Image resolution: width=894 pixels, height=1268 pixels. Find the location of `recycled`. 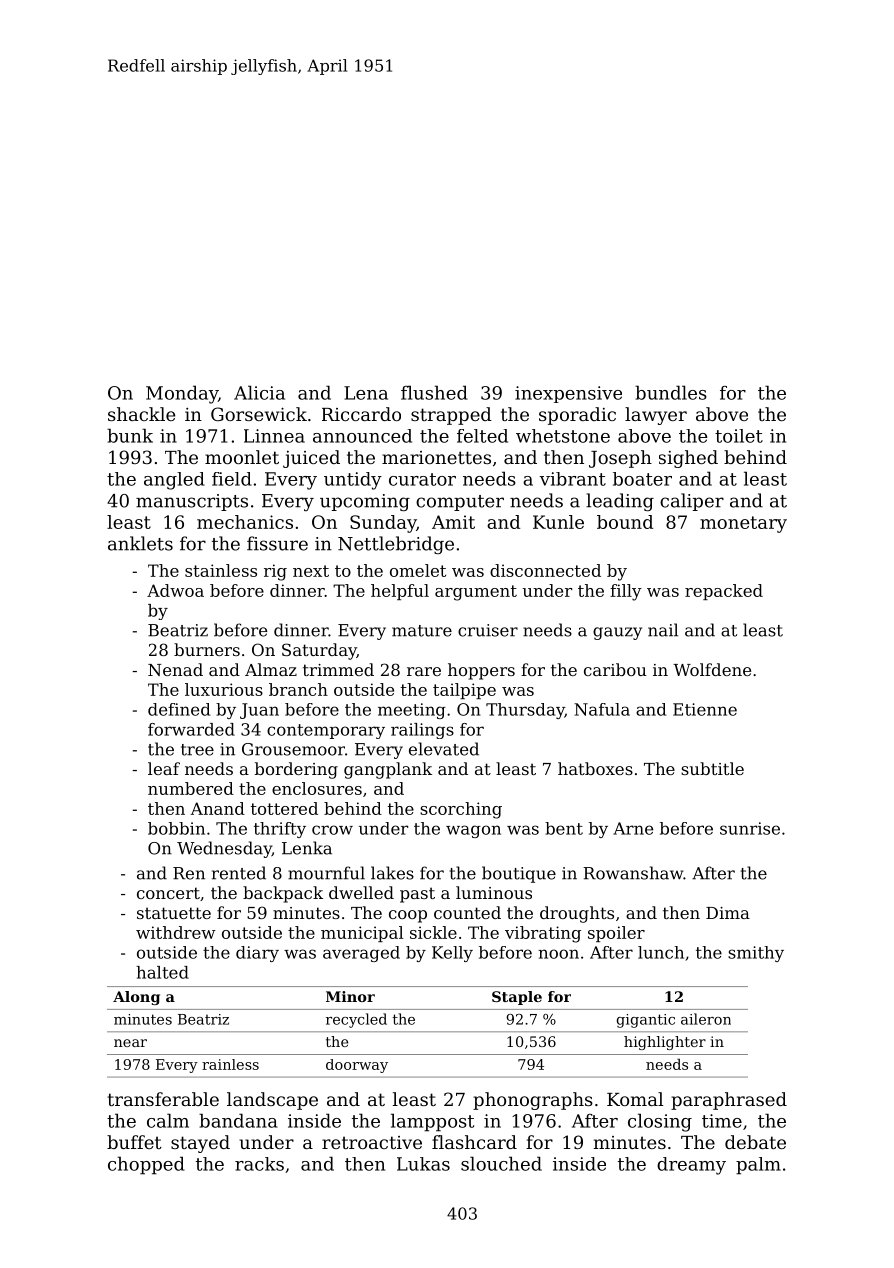

recycled is located at coordinates (356, 1020).
